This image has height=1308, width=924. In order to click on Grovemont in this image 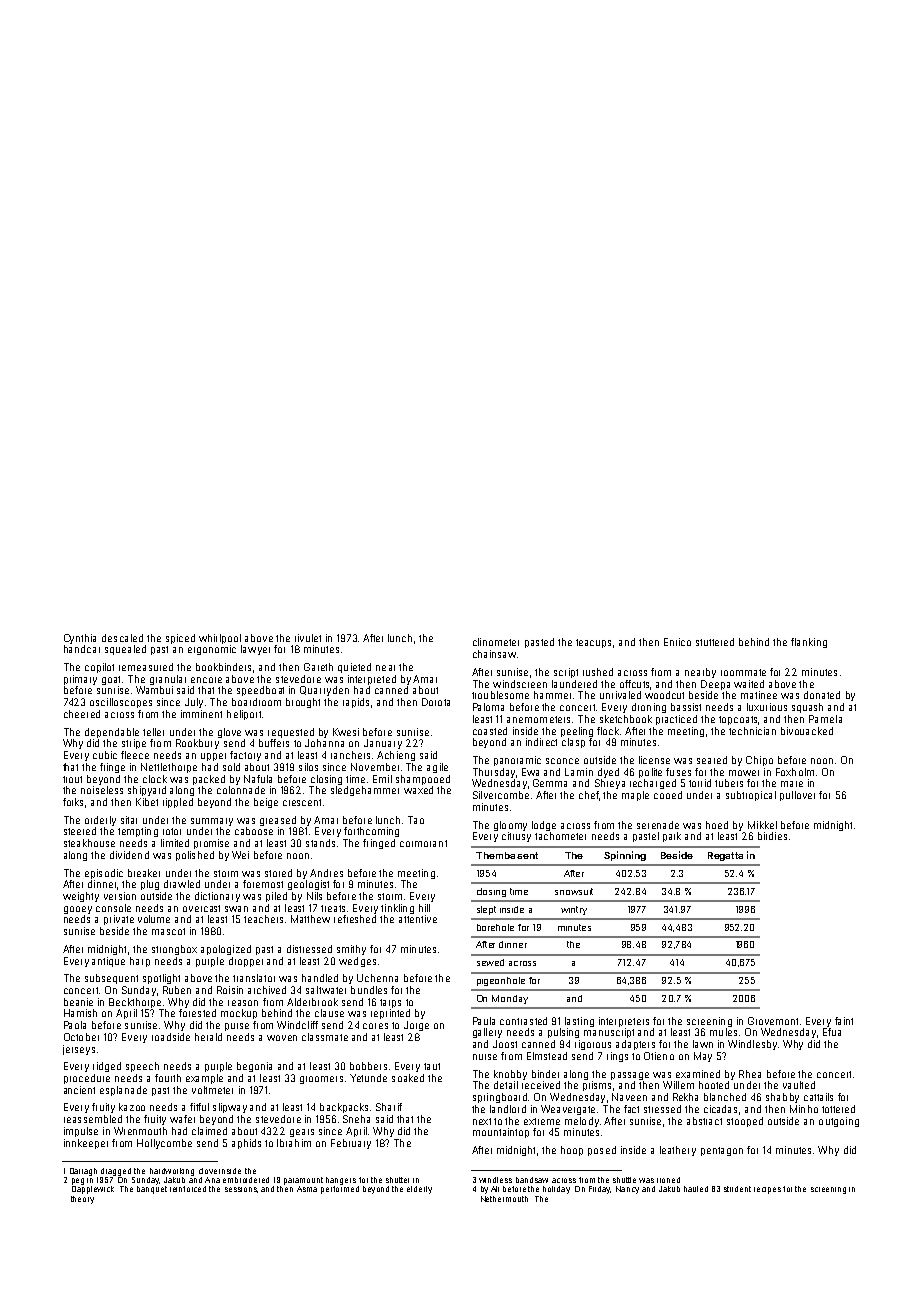, I will do `click(773, 1021)`.
